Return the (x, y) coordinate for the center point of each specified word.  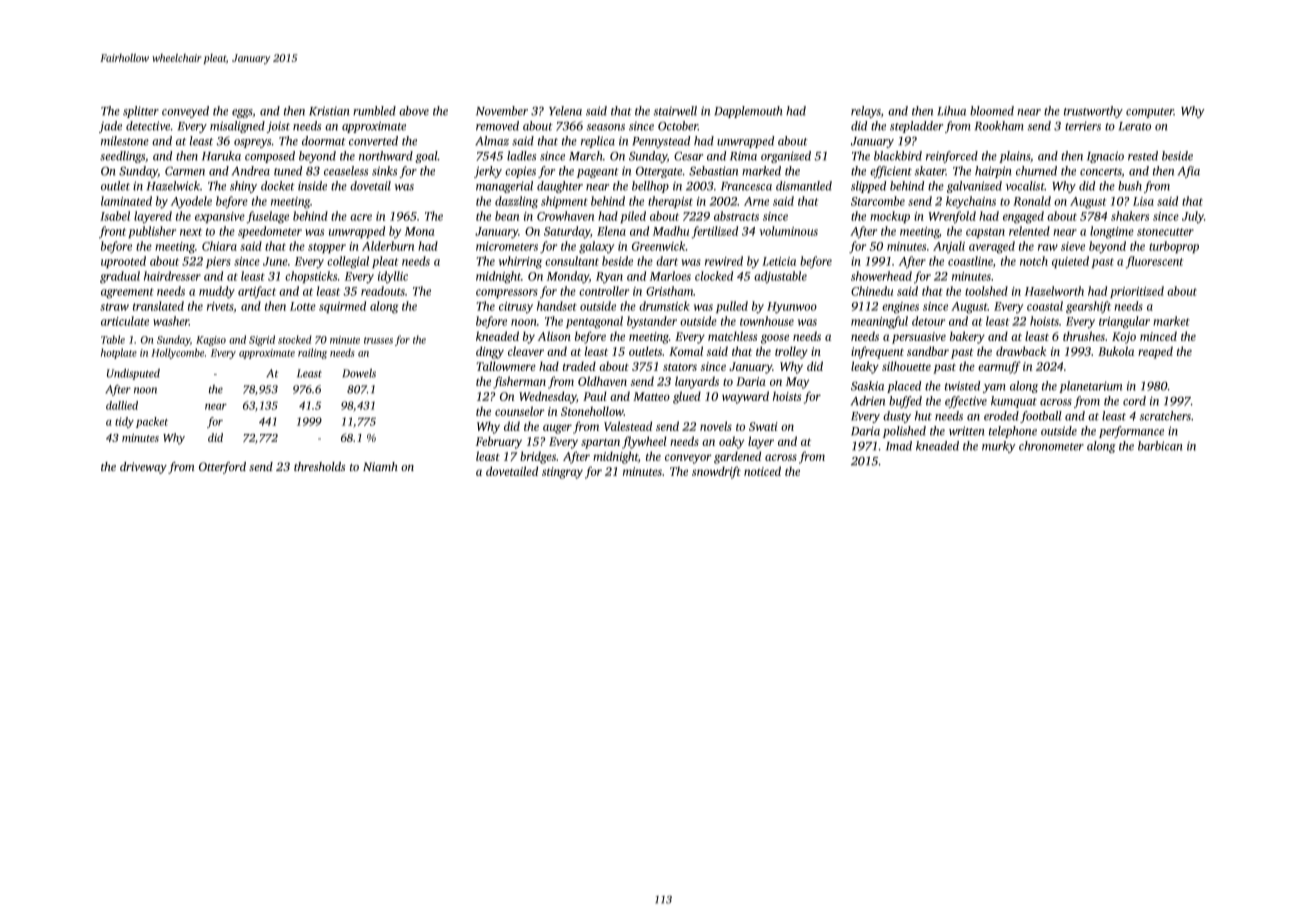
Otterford (222, 468)
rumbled (374, 111)
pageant (598, 173)
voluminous (789, 231)
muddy (217, 292)
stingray (562, 473)
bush (1130, 186)
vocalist (1025, 186)
